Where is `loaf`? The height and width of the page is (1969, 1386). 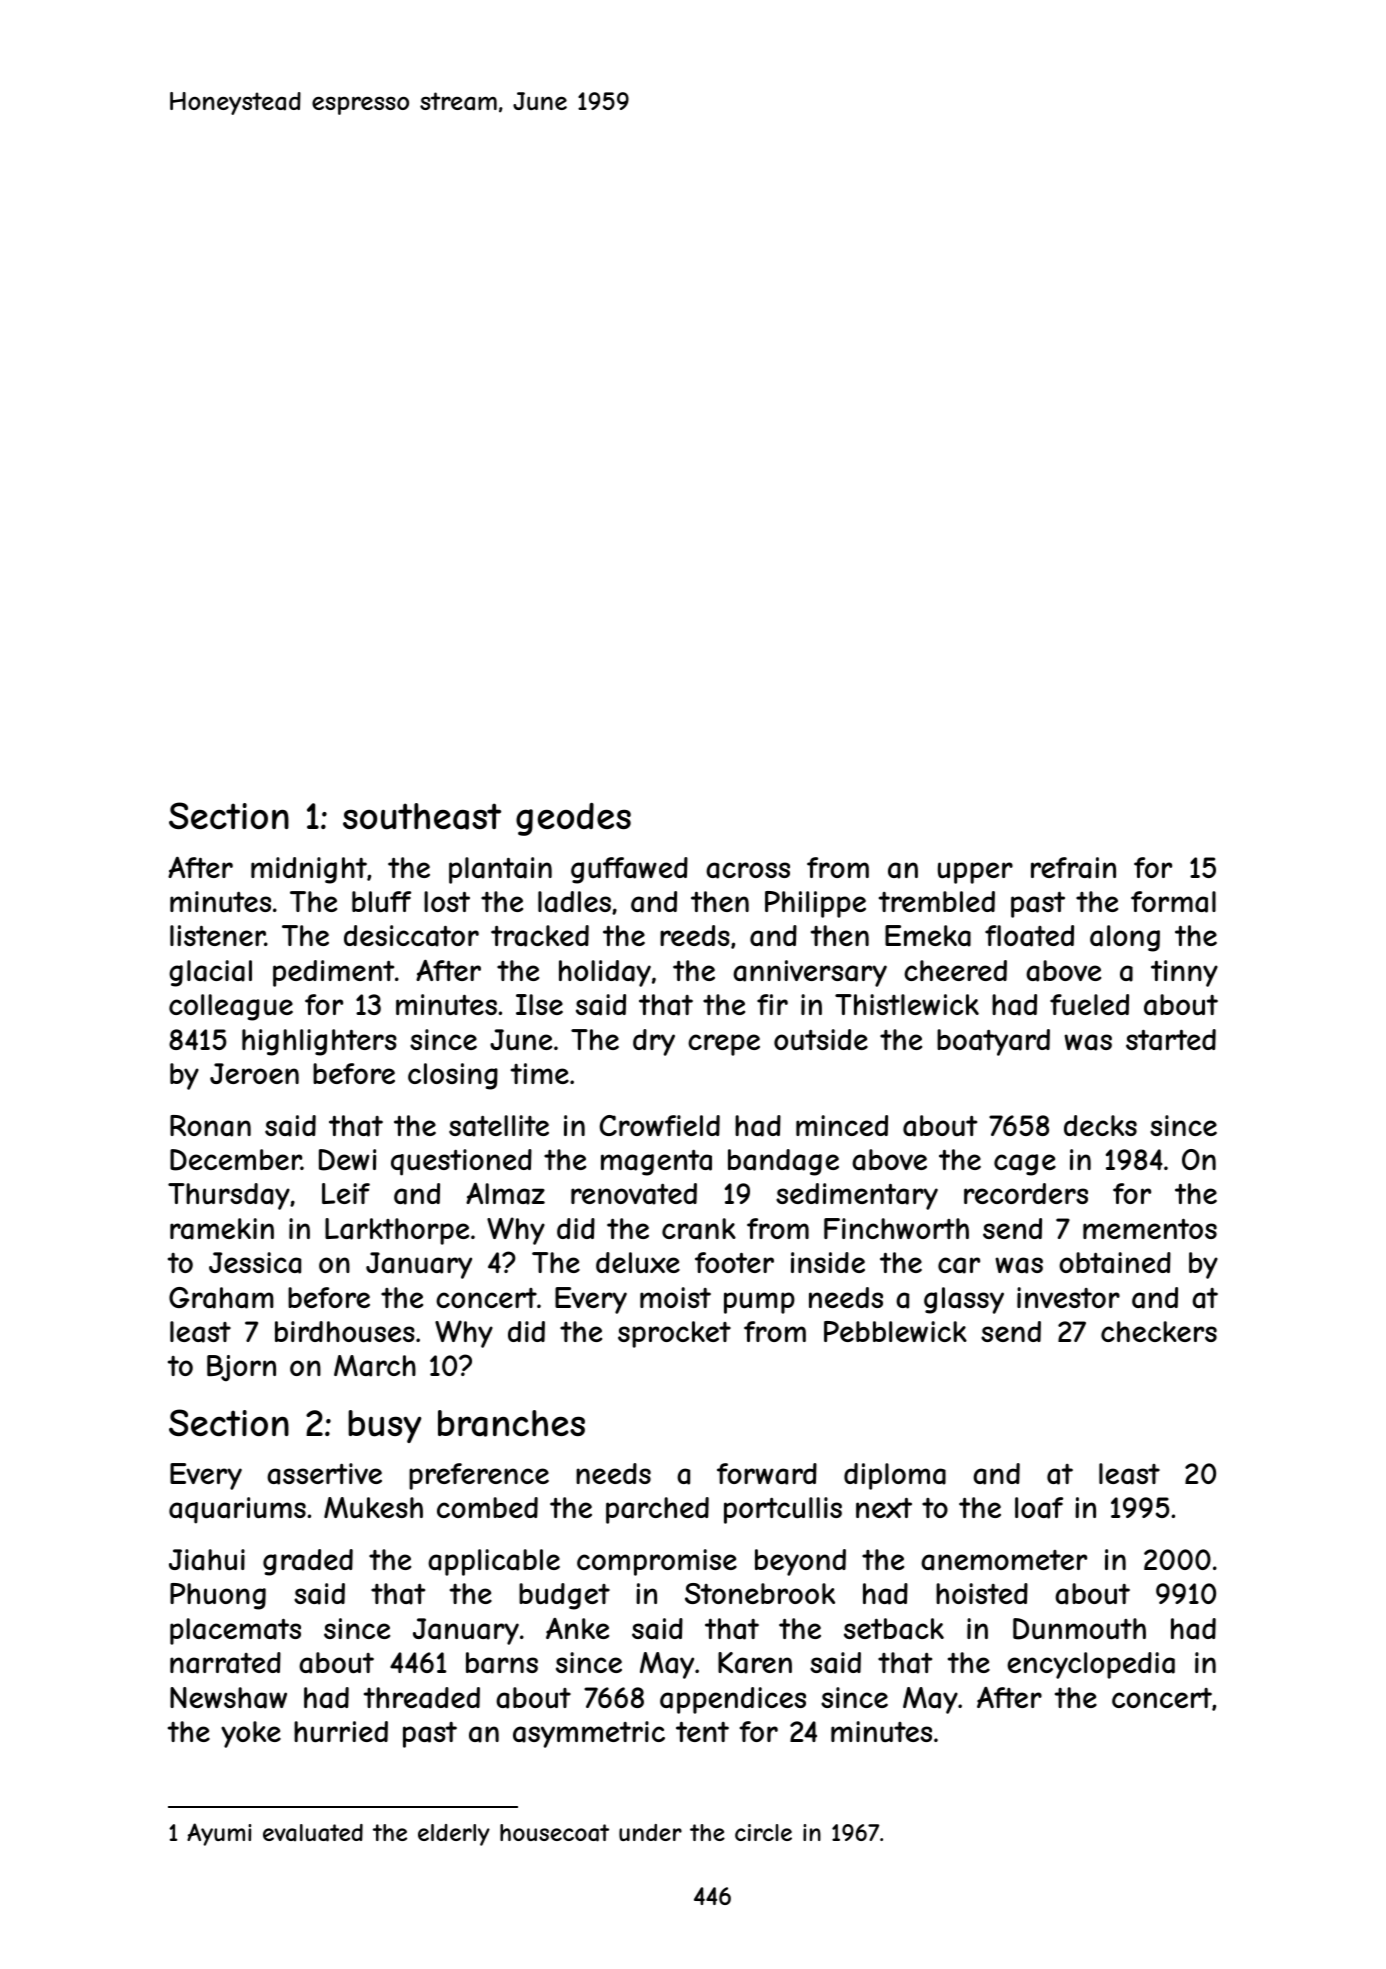 loaf is located at coordinates (1039, 1508).
